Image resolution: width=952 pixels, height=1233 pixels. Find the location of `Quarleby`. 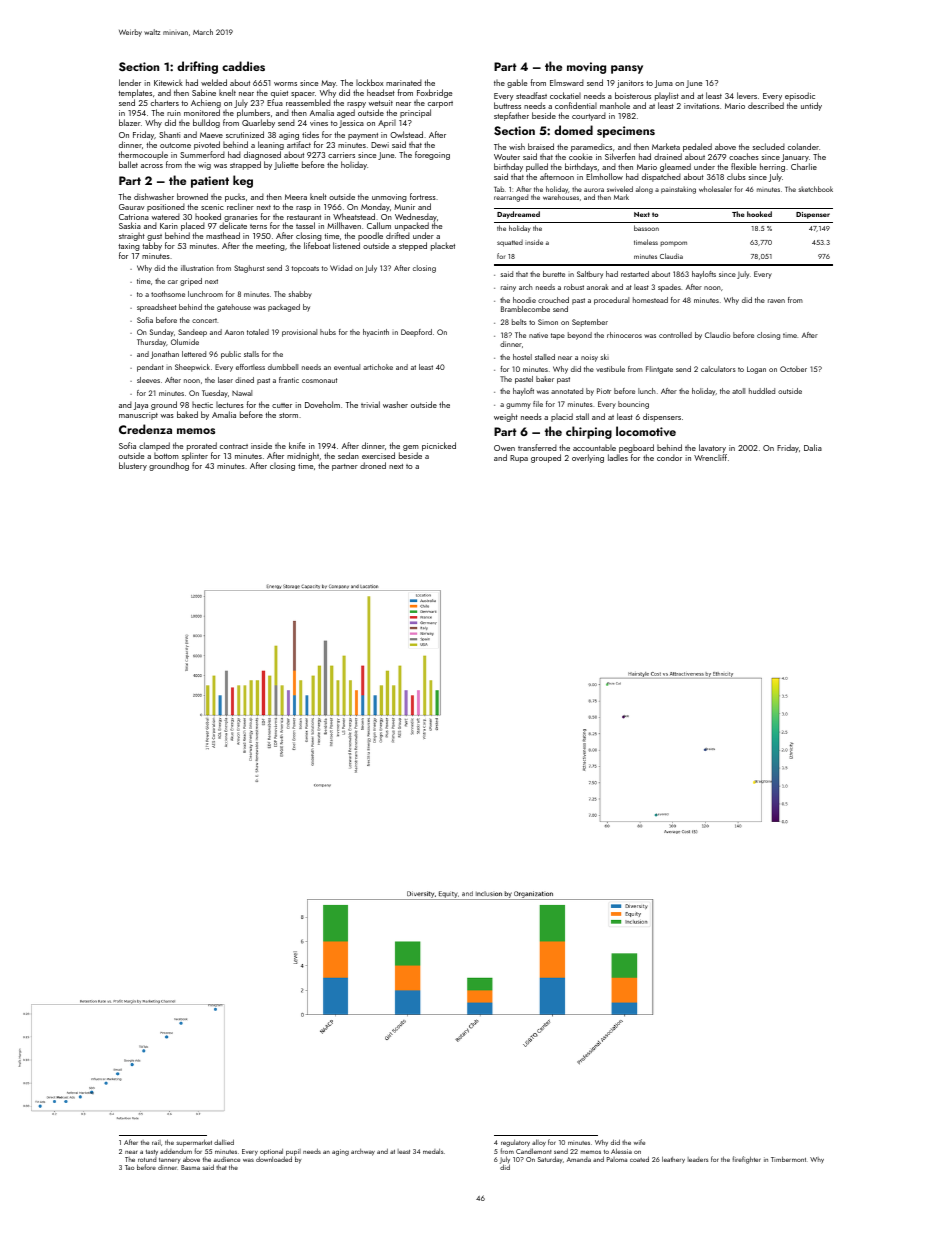

Quarleby is located at coordinates (258, 123).
